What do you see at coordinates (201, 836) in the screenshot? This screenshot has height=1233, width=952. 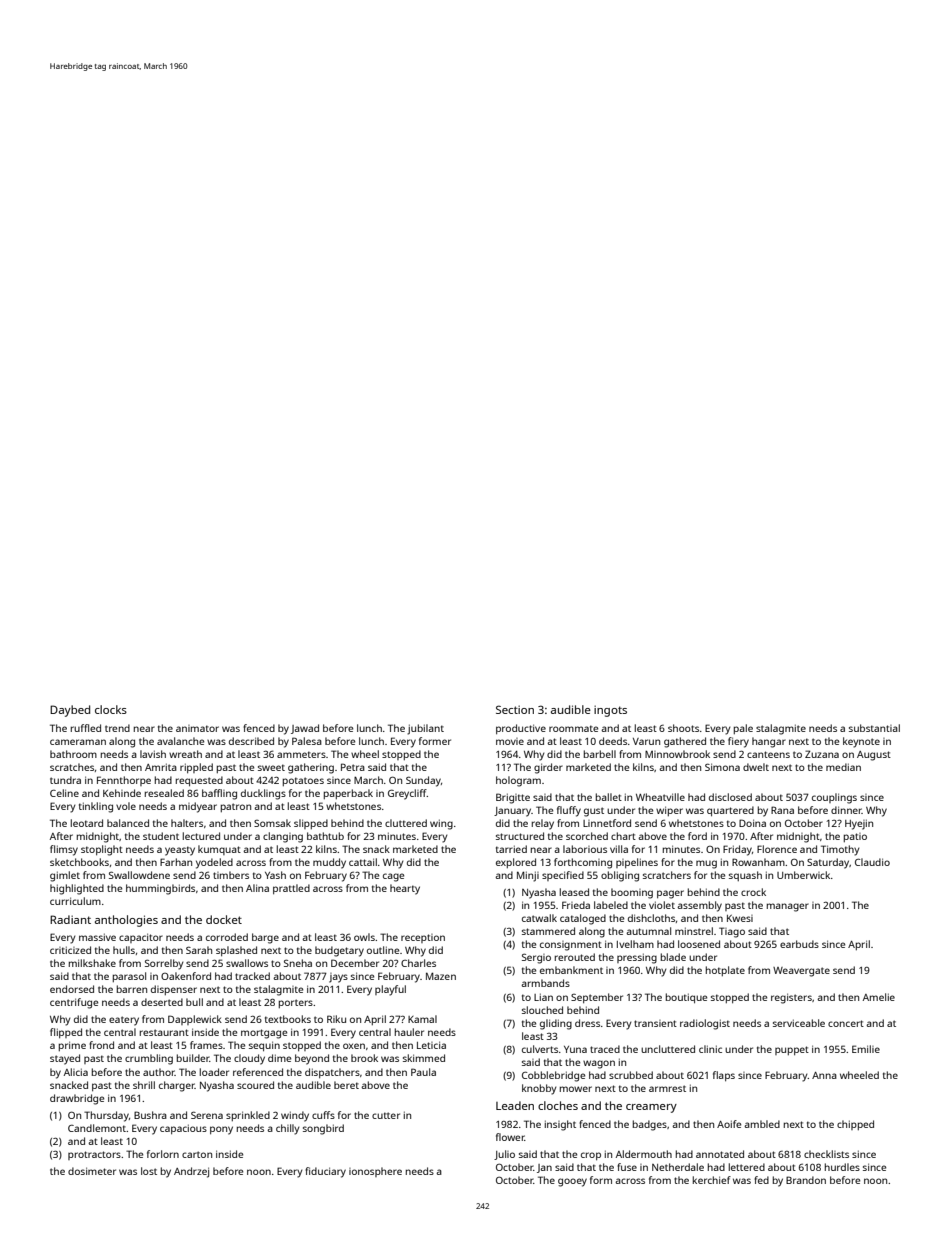 I see `lectured` at bounding box center [201, 836].
